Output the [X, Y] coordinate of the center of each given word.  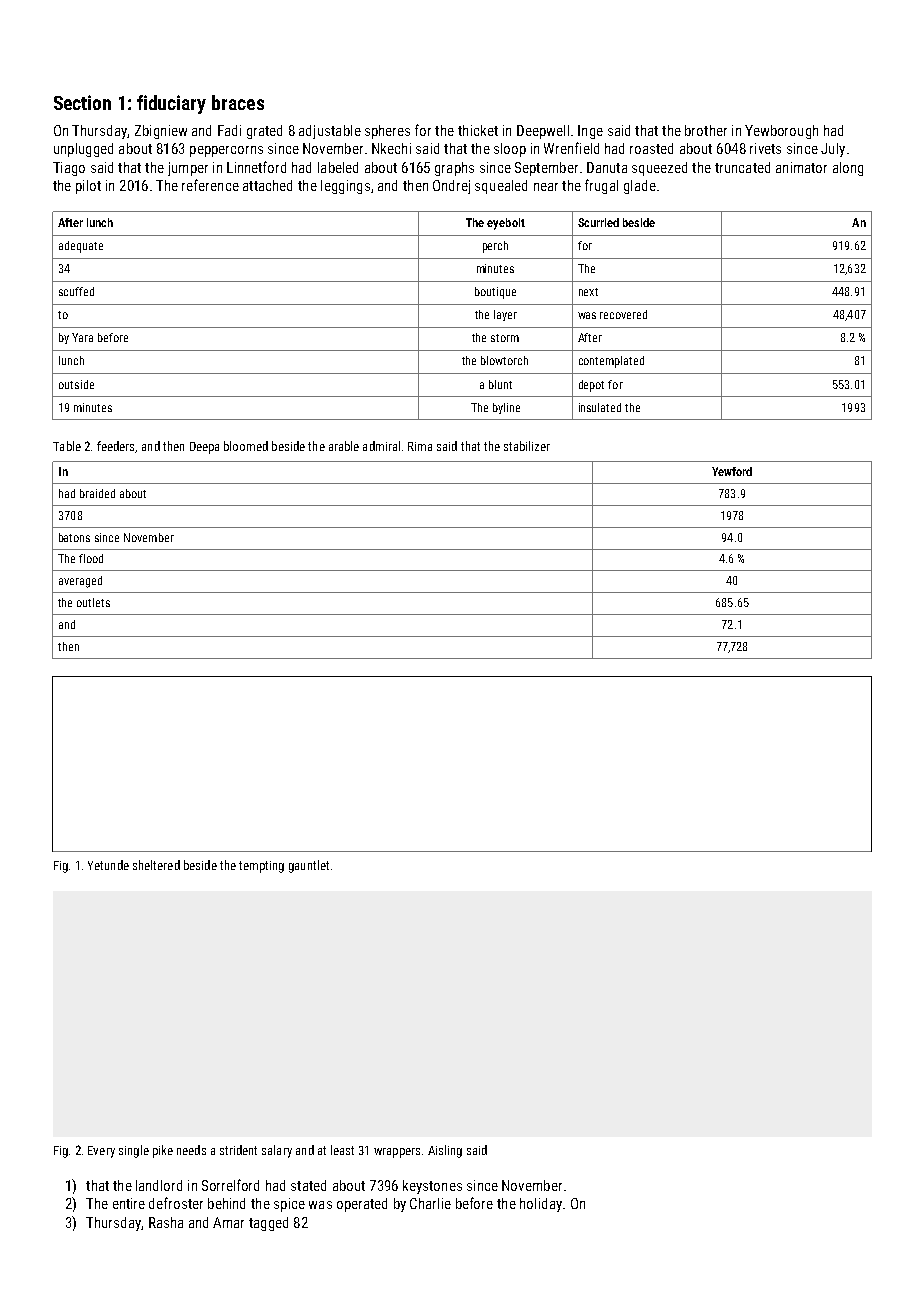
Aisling [445, 1151]
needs [191, 1150]
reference [210, 185]
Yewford [732, 471]
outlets [93, 602]
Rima [420, 446]
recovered [623, 314]
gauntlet [309, 866]
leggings [345, 187]
